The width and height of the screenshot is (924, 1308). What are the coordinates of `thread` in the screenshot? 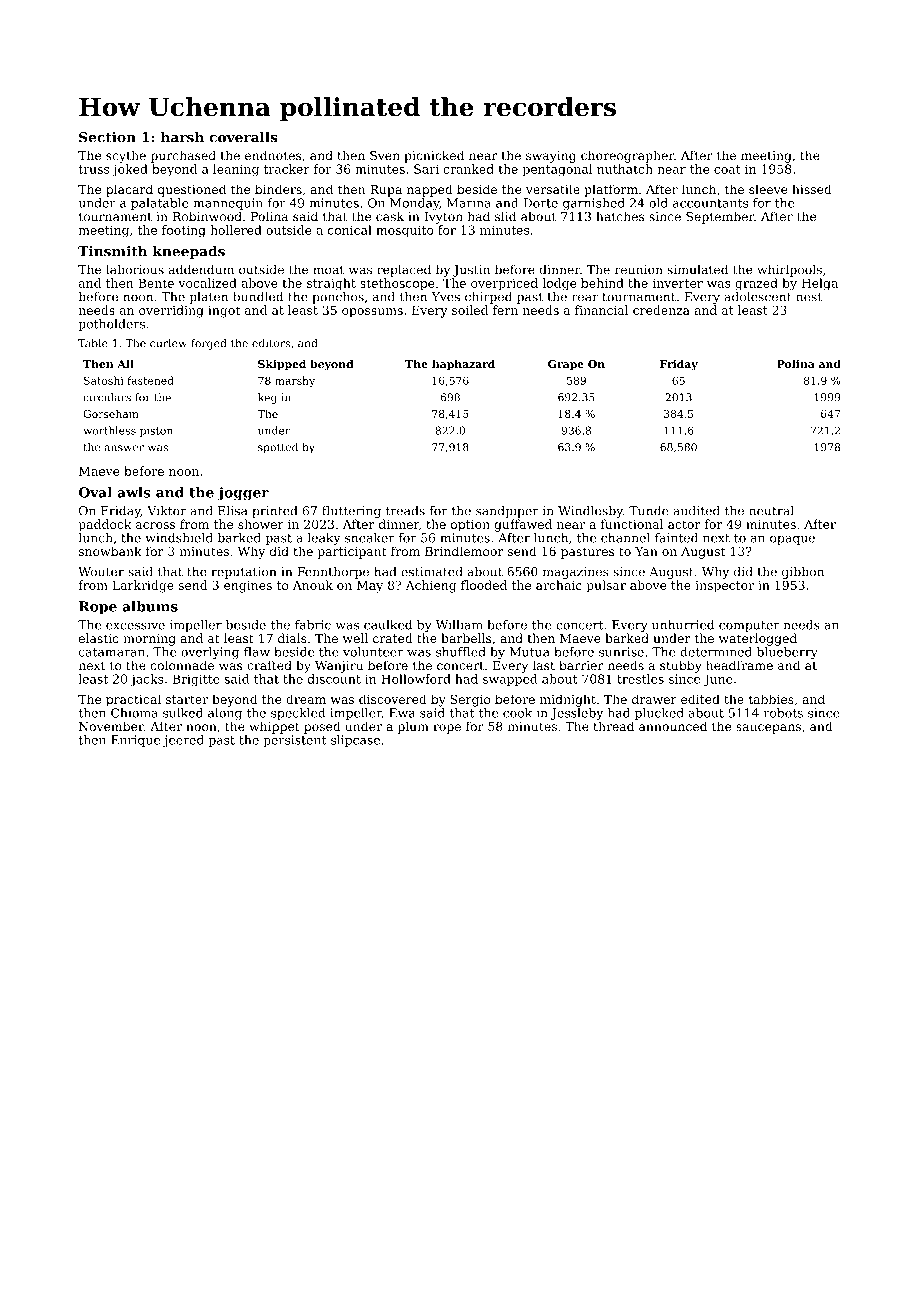 It's located at (613, 726).
